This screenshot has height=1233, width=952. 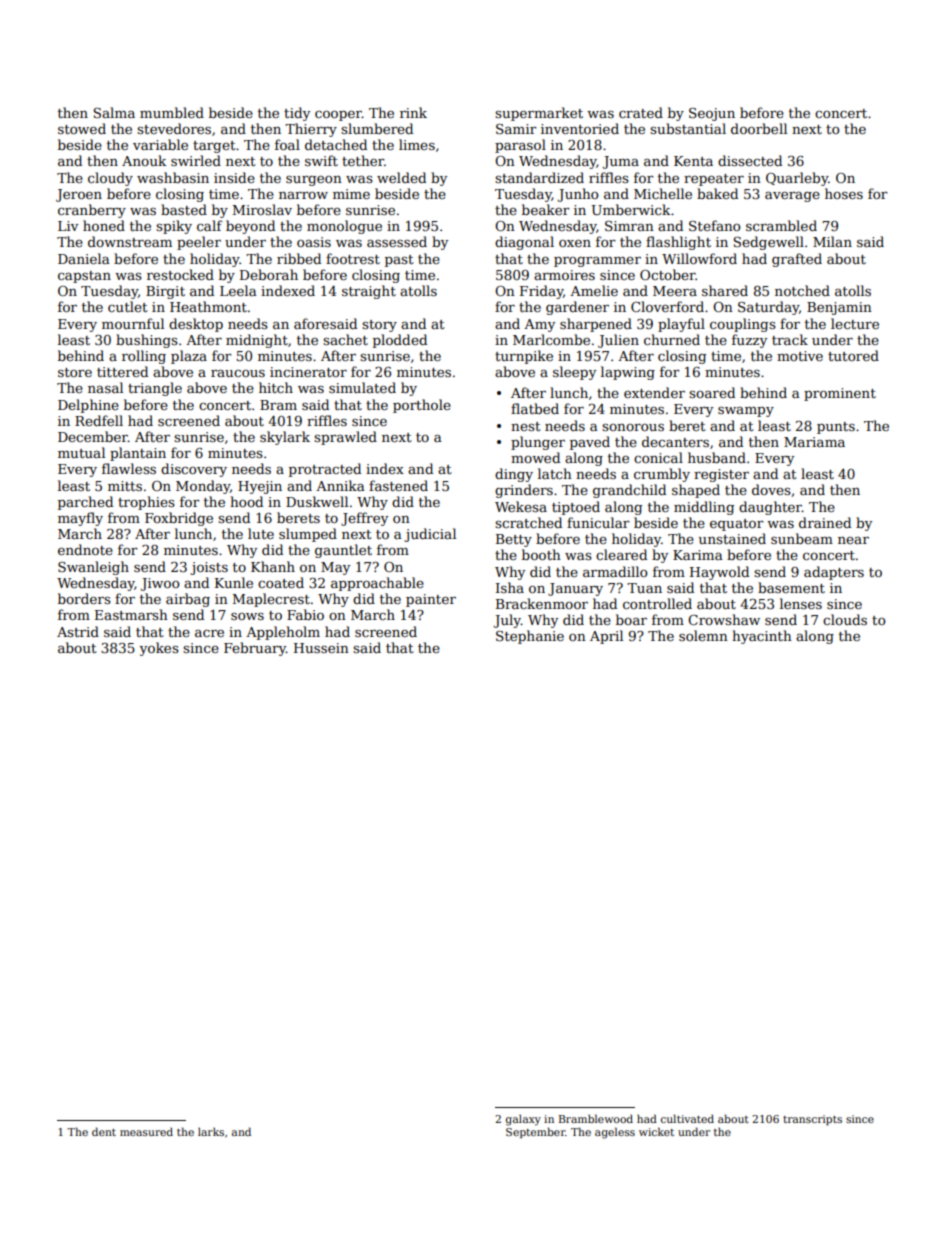 What do you see at coordinates (844, 193) in the screenshot?
I see `hoses` at bounding box center [844, 193].
